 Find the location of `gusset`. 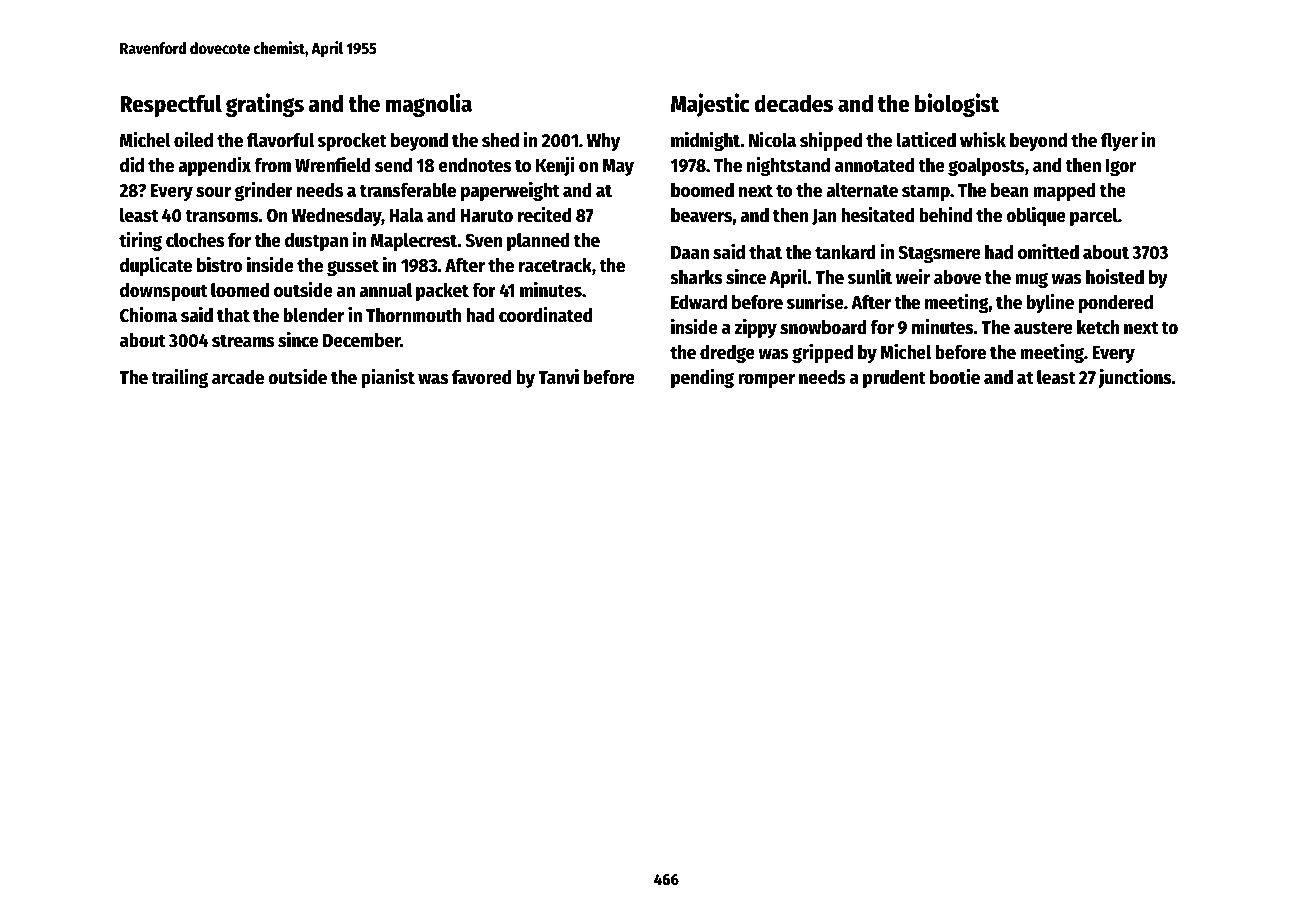

gusset is located at coordinates (353, 267).
